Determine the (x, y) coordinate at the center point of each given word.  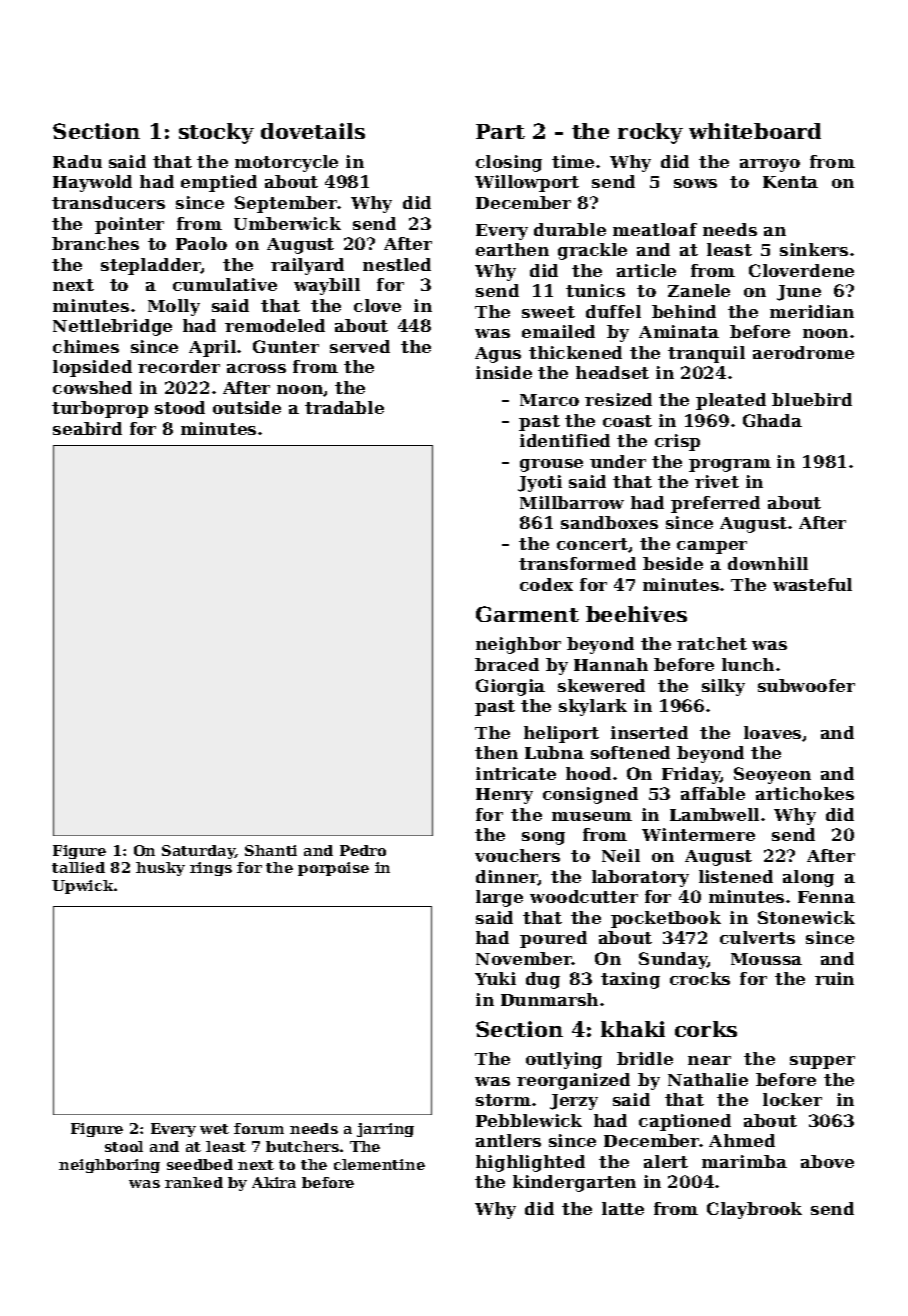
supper (822, 1062)
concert (592, 544)
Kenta (790, 182)
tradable (344, 407)
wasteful (812, 584)
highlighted (530, 1163)
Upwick (82, 887)
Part (500, 131)
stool (124, 1146)
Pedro (363, 850)
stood (180, 407)
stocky (216, 133)
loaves (772, 732)
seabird (87, 428)
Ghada (772, 420)
